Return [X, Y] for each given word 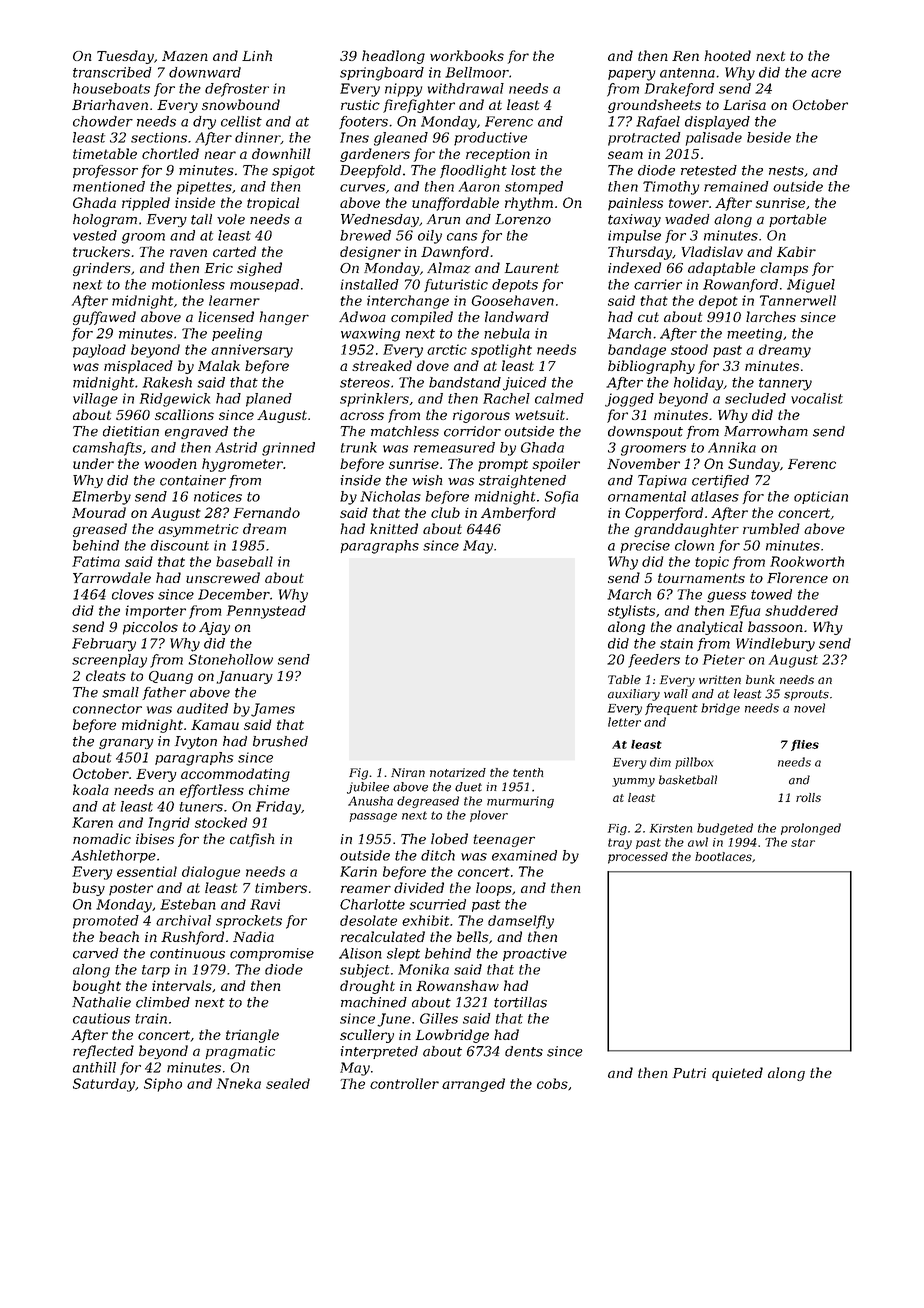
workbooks [467, 55]
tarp [156, 971]
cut [648, 317]
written [720, 679]
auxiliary [634, 695]
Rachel [506, 398]
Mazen [185, 56]
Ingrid [169, 824]
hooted [727, 55]
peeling [237, 335]
